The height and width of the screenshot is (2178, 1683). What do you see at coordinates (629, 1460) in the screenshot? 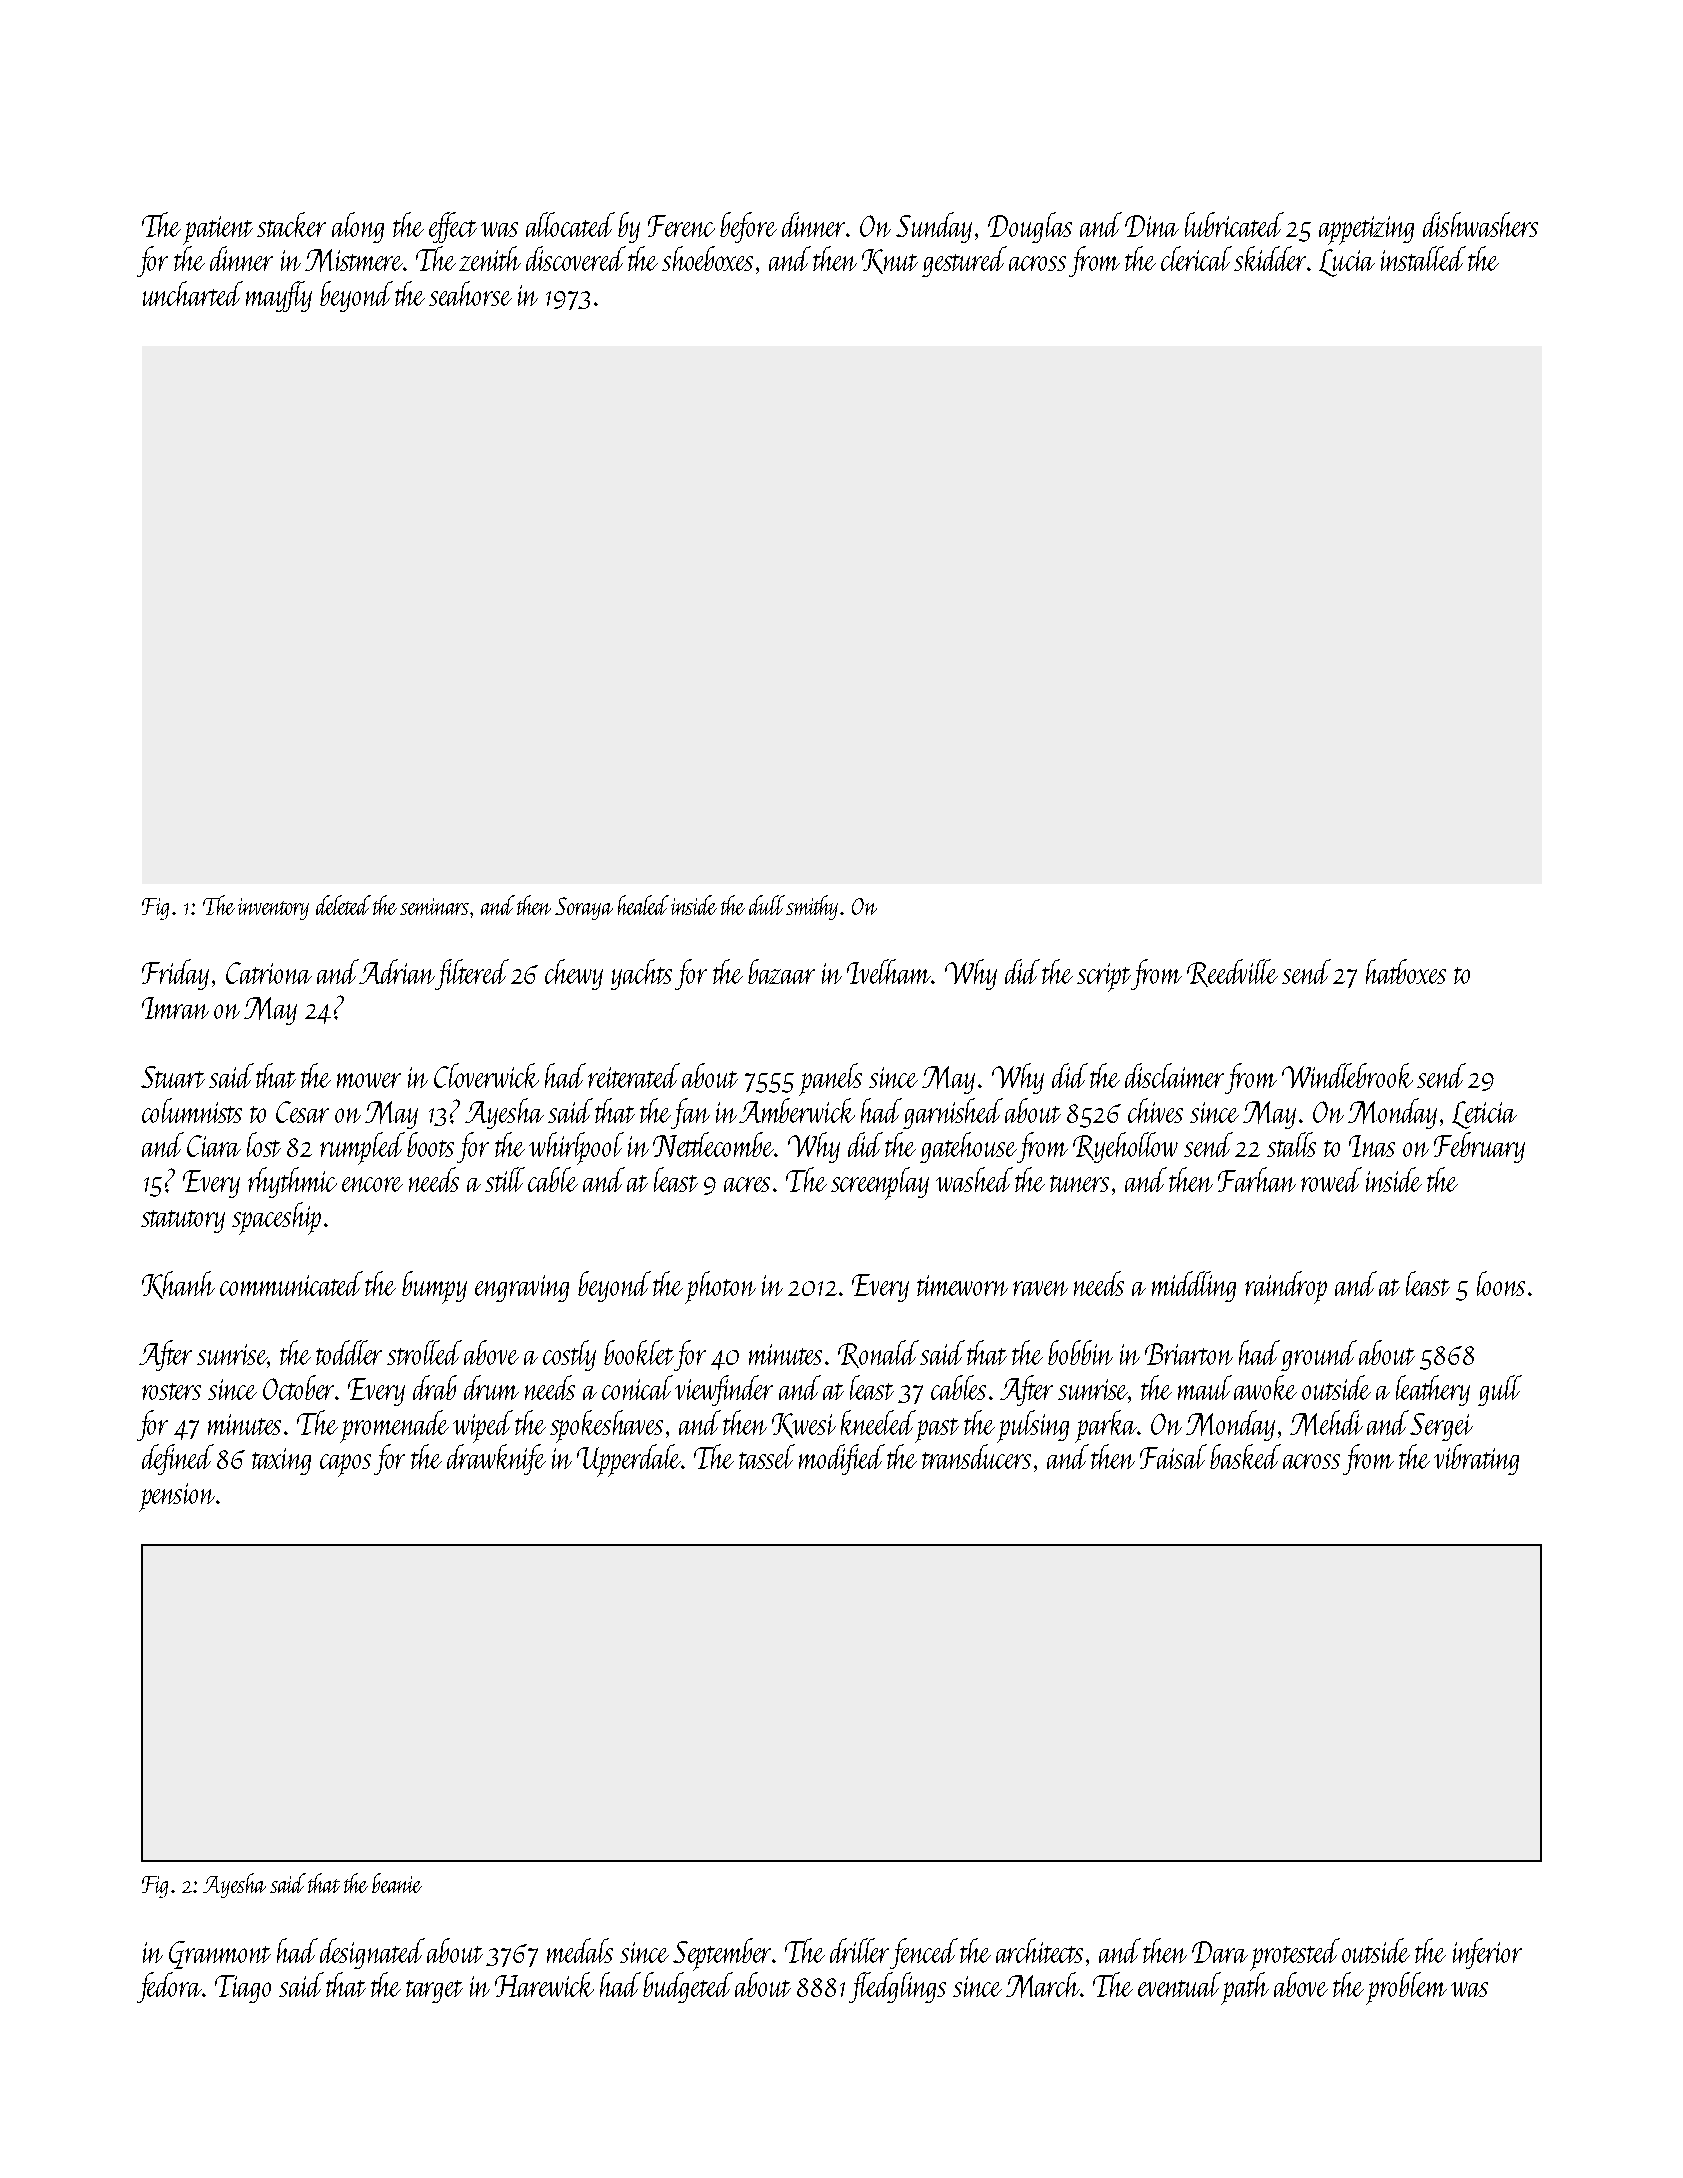
I see `Upperdale` at bounding box center [629, 1460].
